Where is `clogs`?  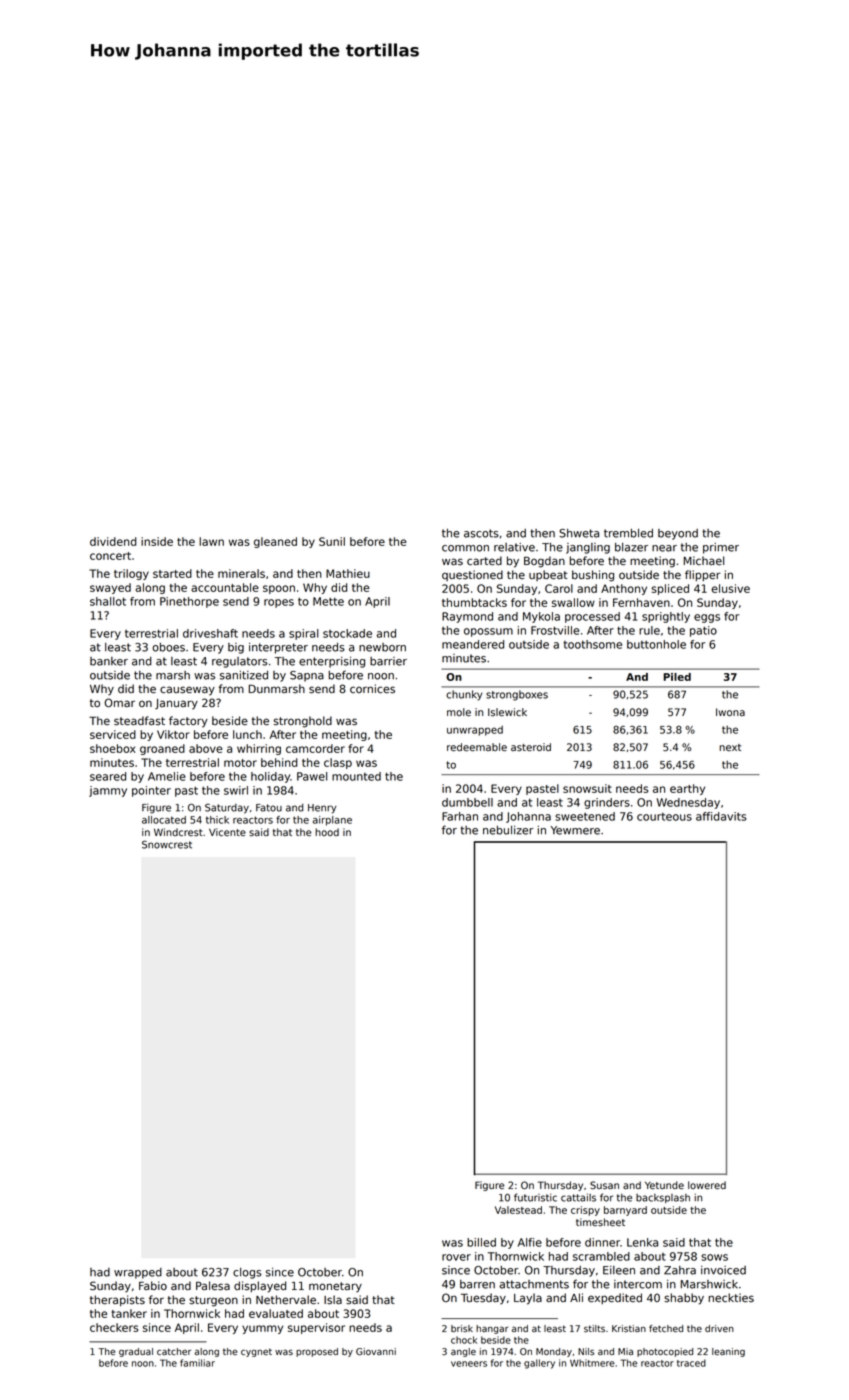 clogs is located at coordinates (247, 1273).
